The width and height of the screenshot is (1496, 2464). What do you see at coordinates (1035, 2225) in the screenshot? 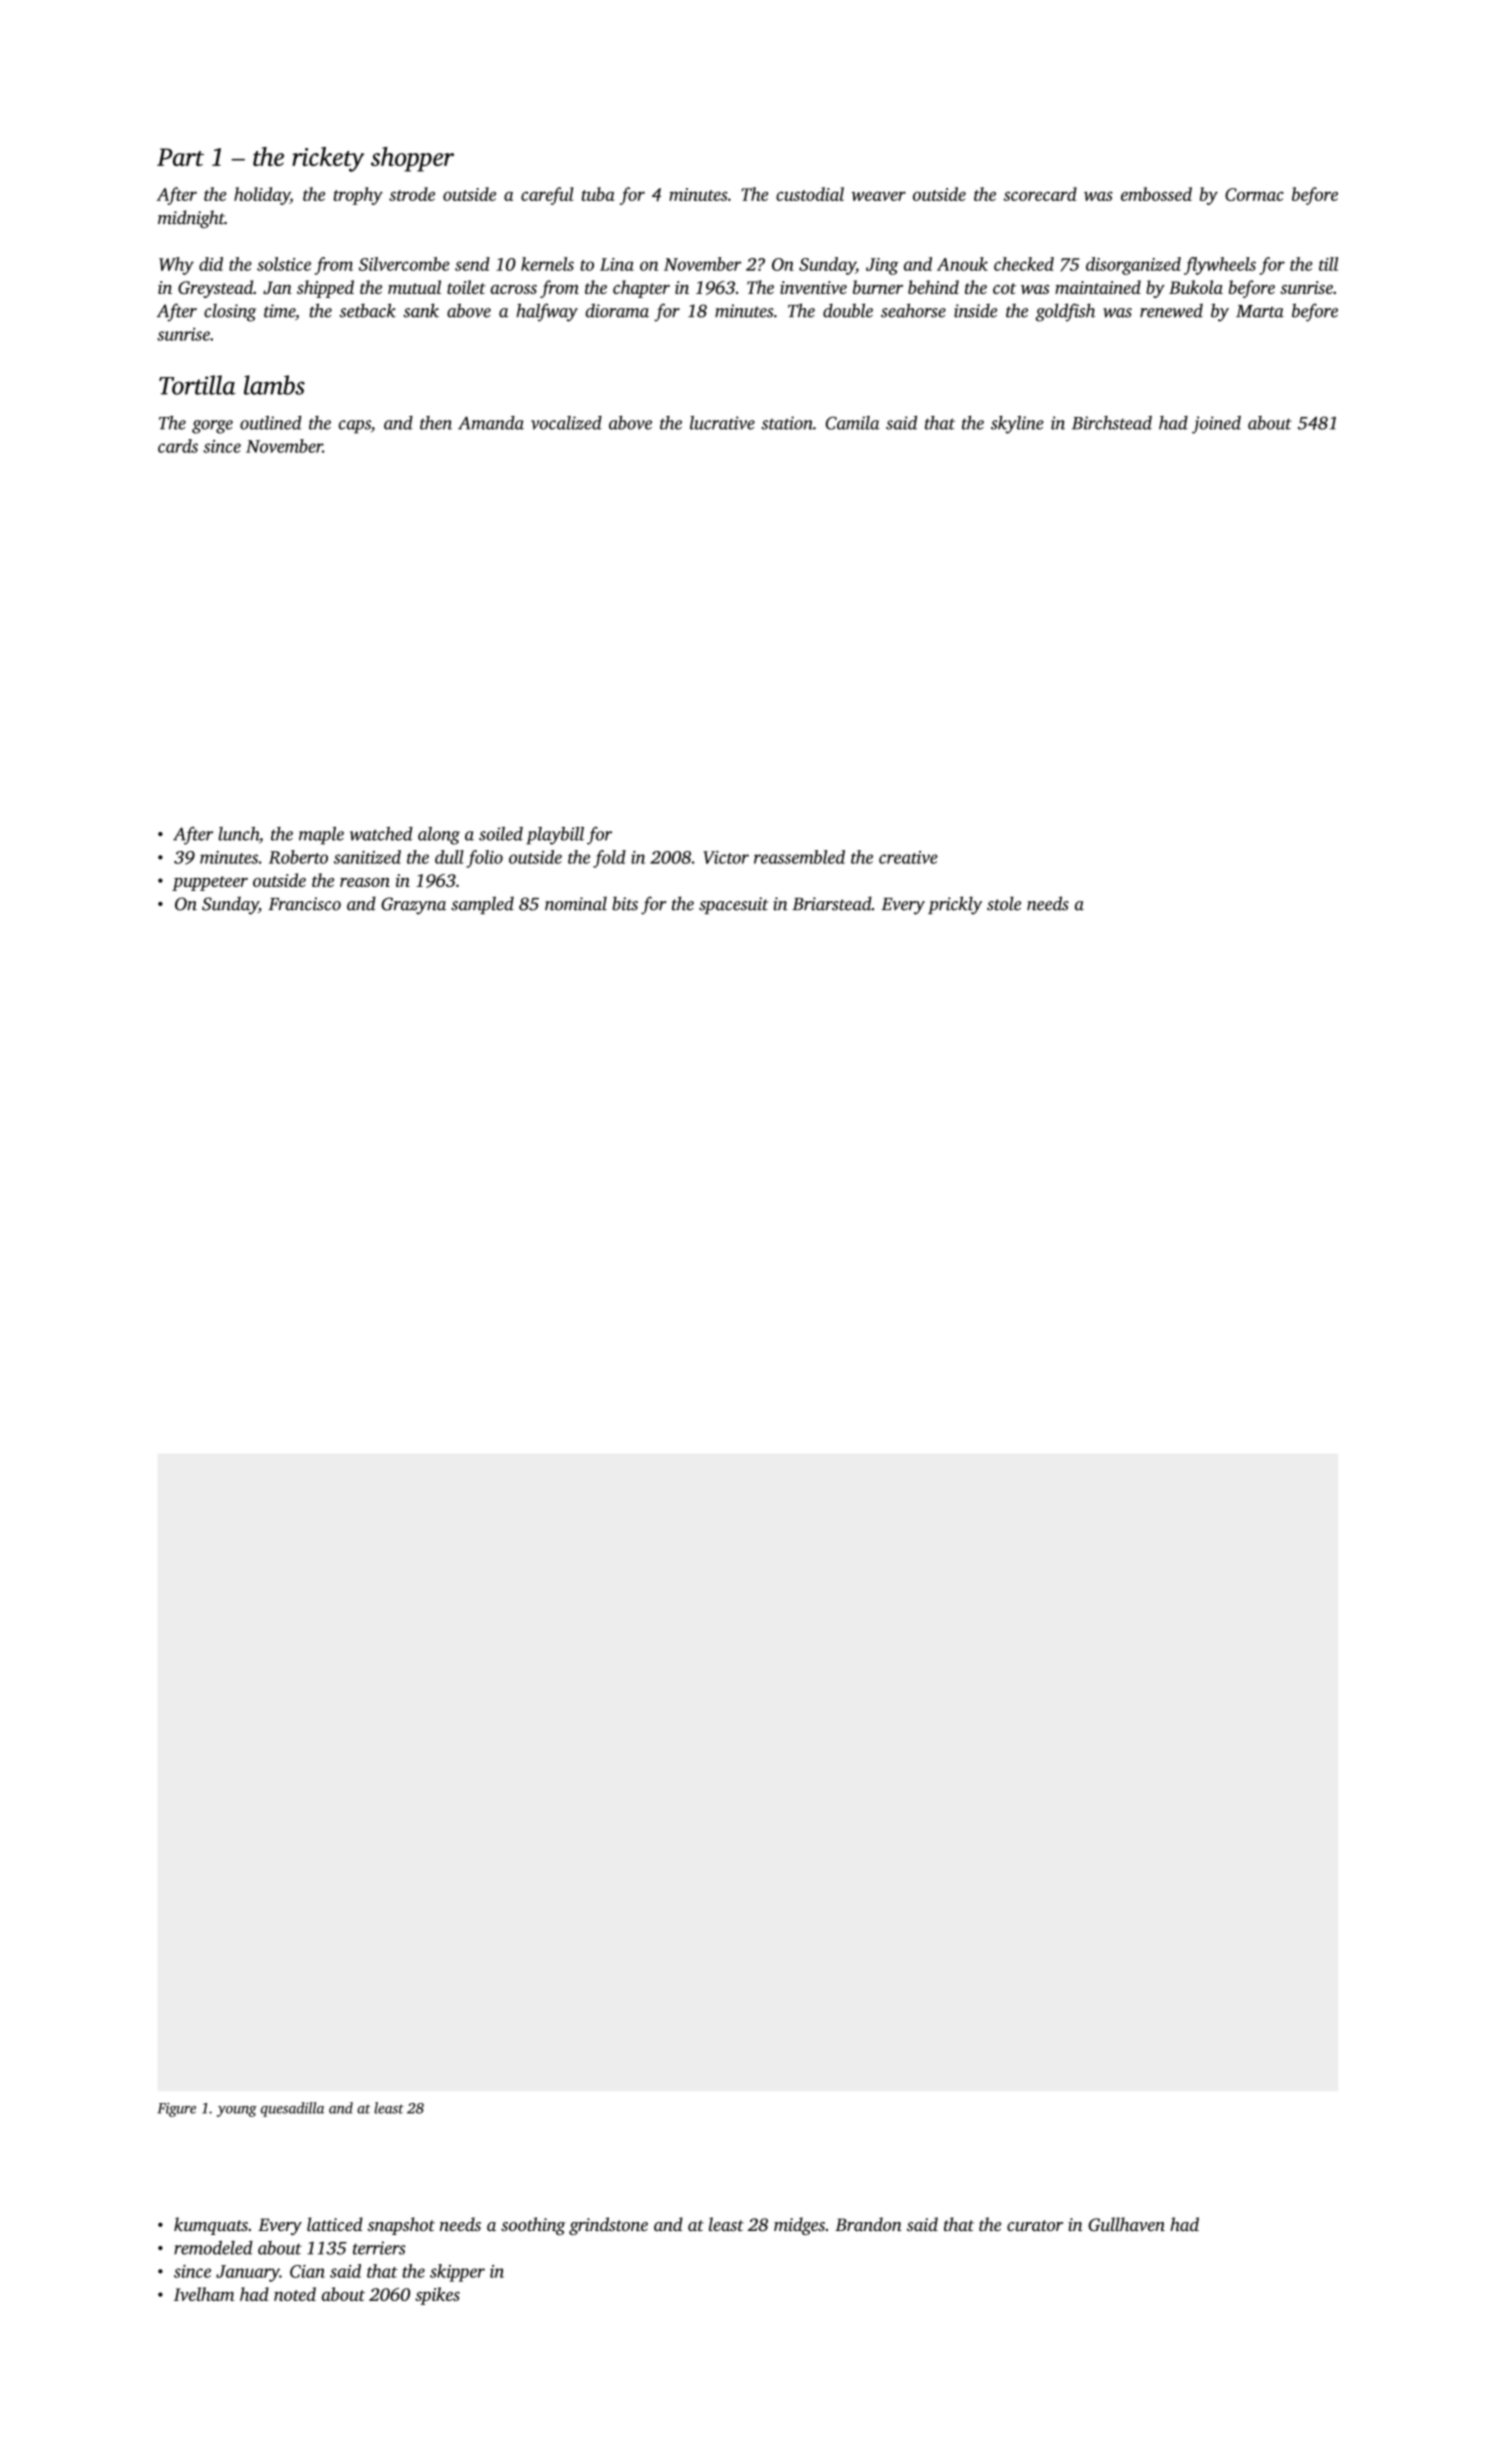
I see `curator` at bounding box center [1035, 2225].
